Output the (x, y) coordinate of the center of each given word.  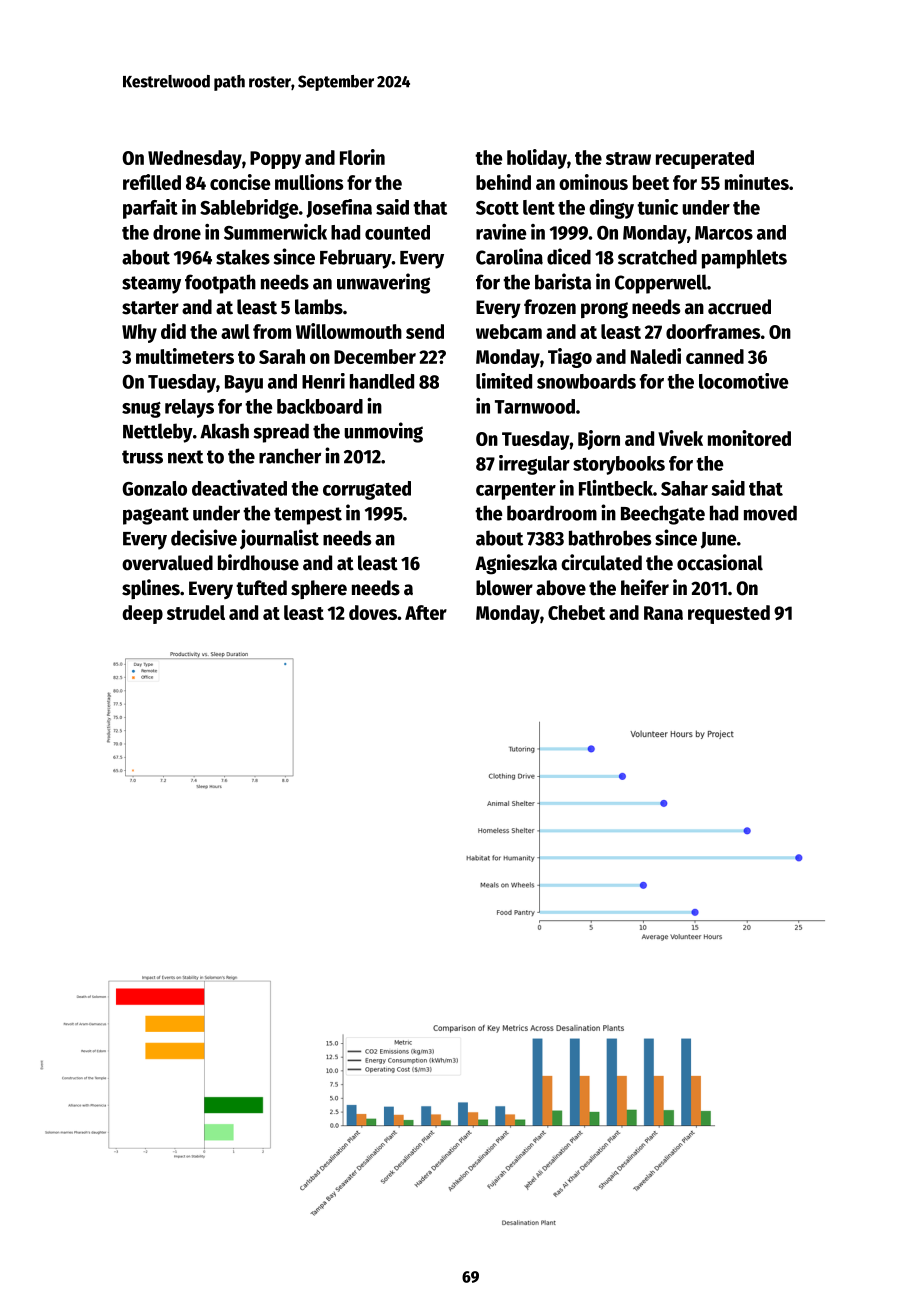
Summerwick (275, 232)
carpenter (516, 491)
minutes (757, 182)
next (185, 457)
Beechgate (663, 515)
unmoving (383, 432)
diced (569, 256)
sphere (319, 589)
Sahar (684, 488)
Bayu (244, 384)
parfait (150, 209)
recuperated (705, 159)
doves (373, 612)
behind (503, 182)
